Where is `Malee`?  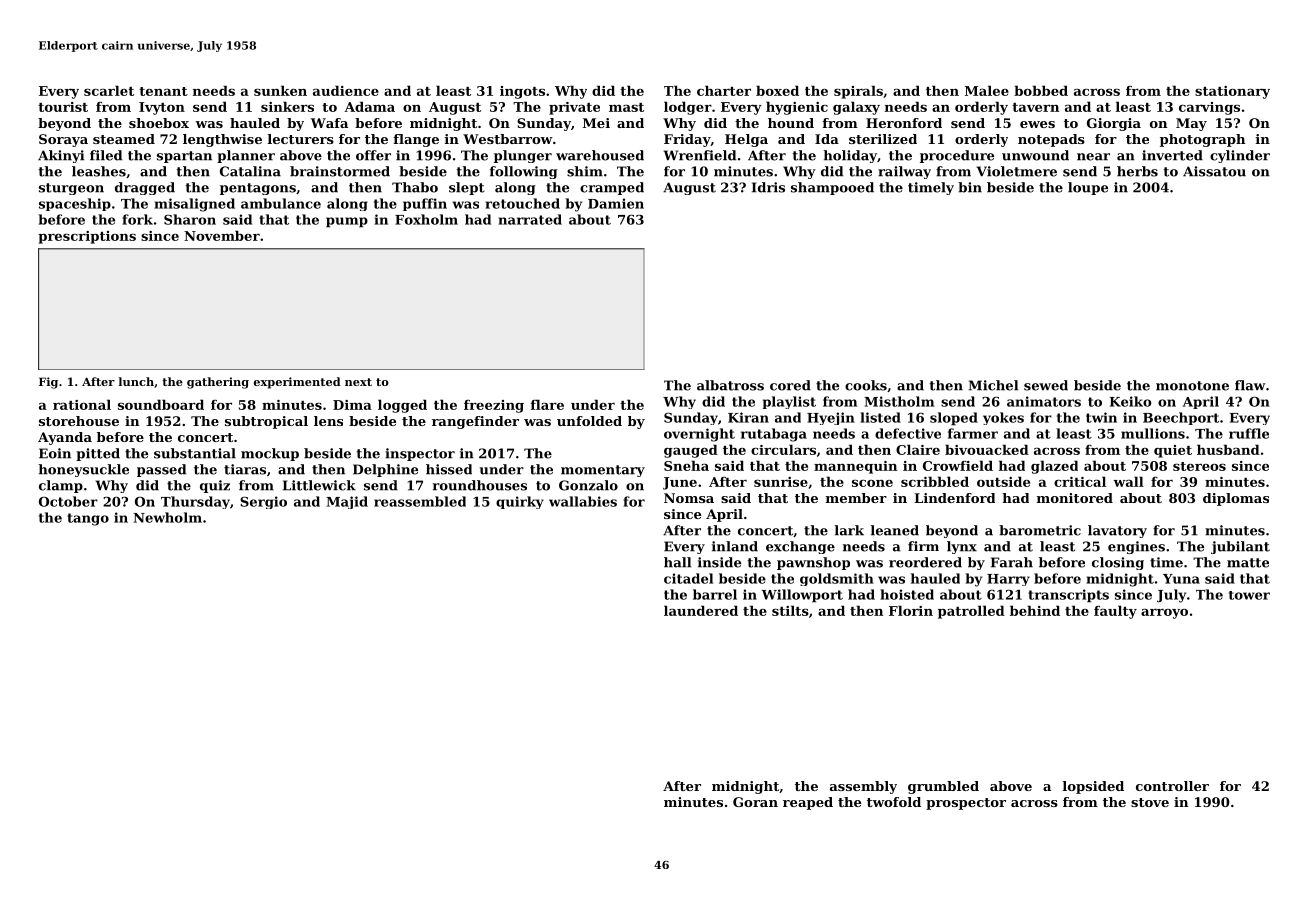 Malee is located at coordinates (987, 90).
